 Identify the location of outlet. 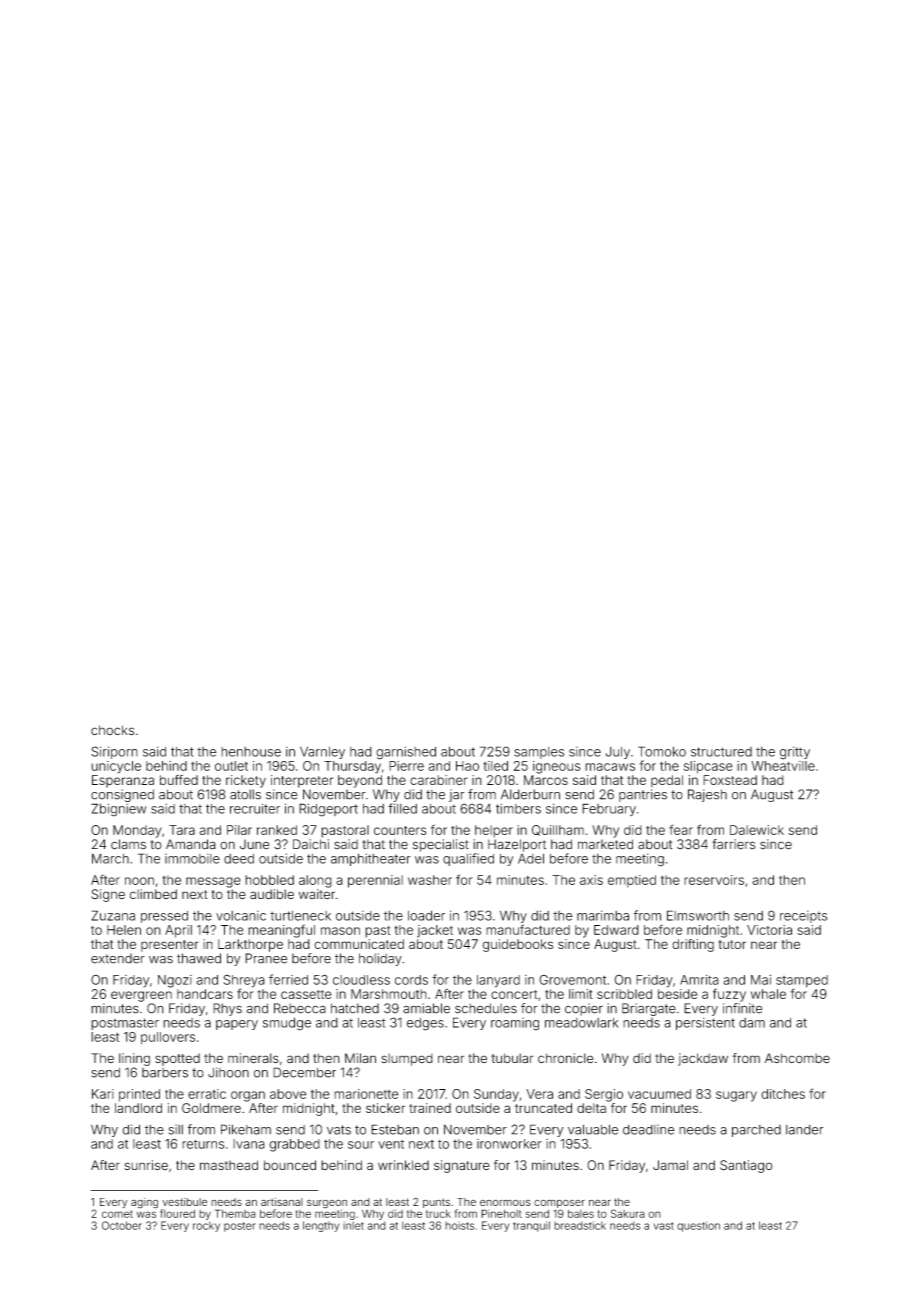
(231, 766).
